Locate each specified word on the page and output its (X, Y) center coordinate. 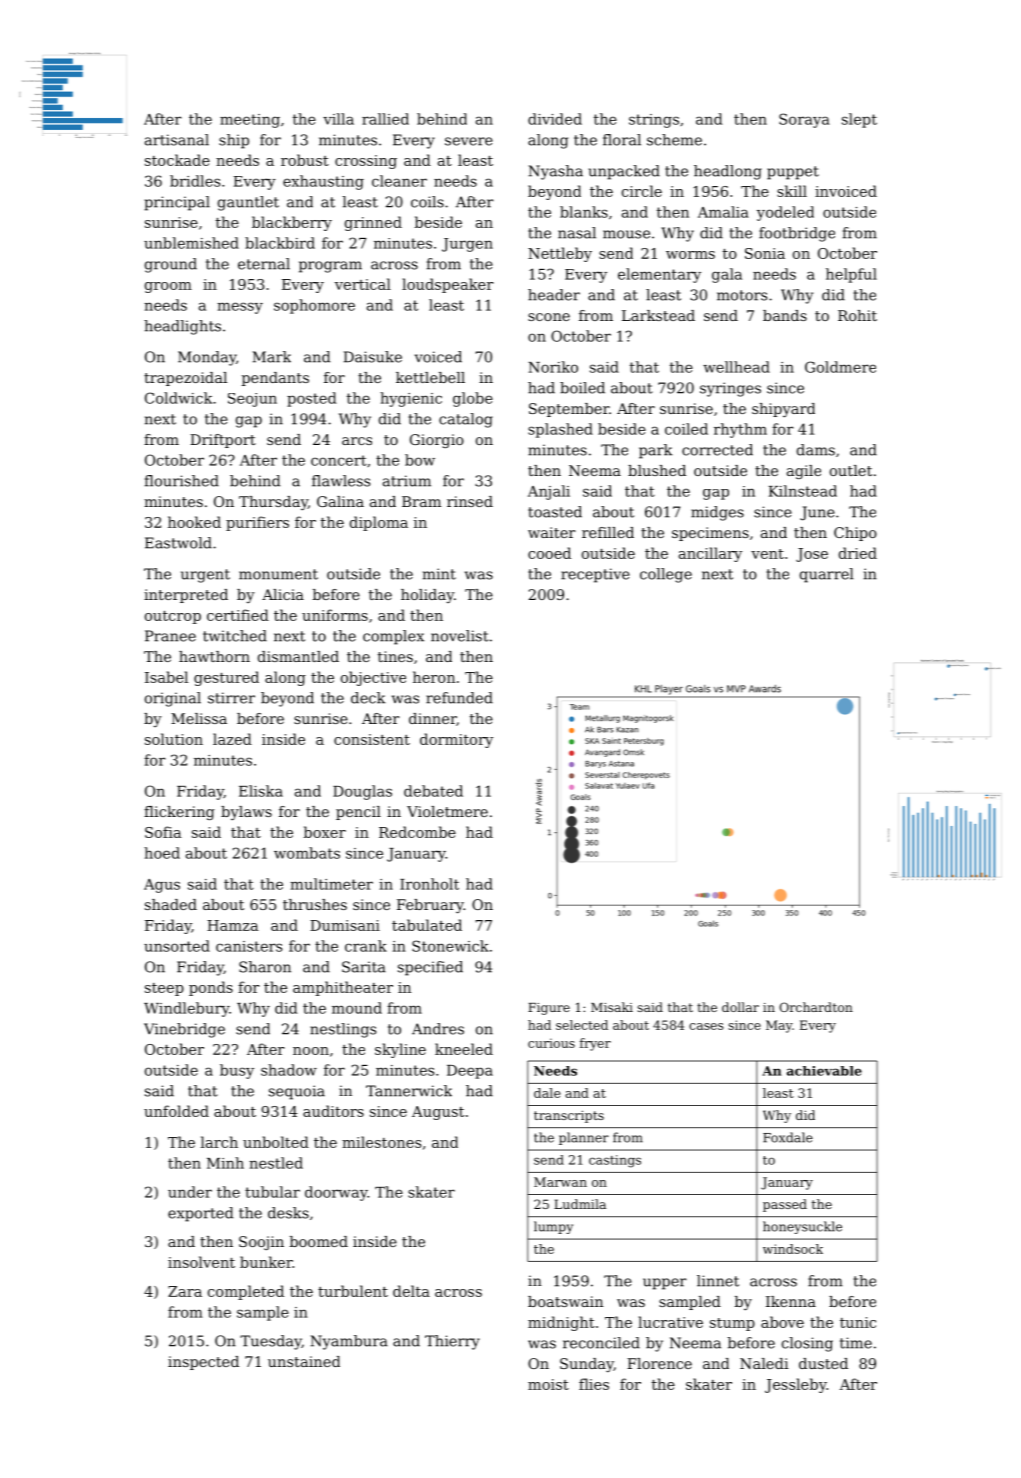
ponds (211, 988)
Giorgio (437, 441)
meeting (250, 121)
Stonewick (450, 946)
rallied (385, 119)
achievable (824, 1071)
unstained (304, 1361)
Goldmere (840, 367)
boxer (325, 832)
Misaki (612, 1007)
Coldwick (178, 398)
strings (654, 121)
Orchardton (816, 1007)
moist (548, 1384)
